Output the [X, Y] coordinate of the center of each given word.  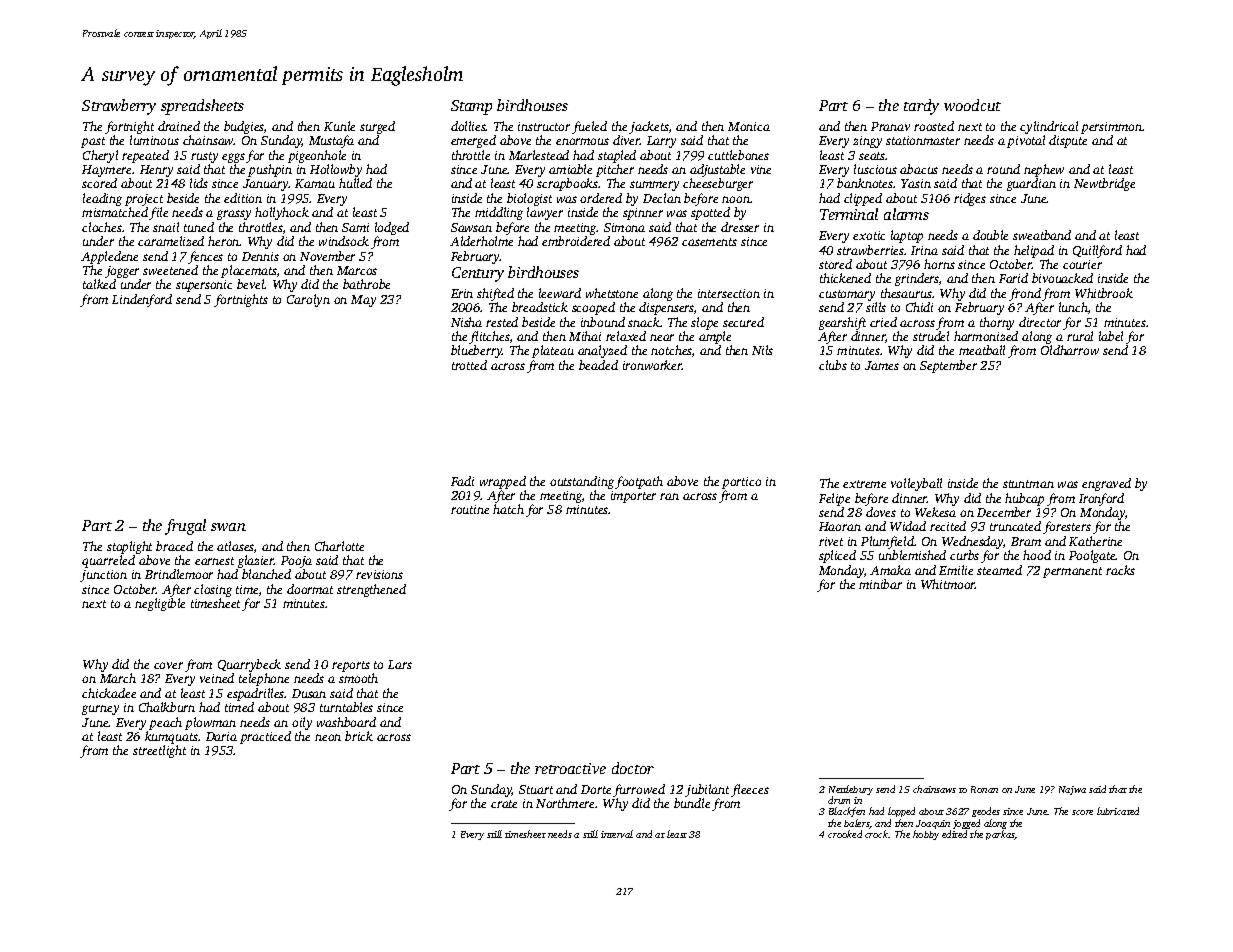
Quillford [1097, 251]
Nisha [466, 322]
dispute [1068, 141]
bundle [692, 803]
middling [499, 213]
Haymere [107, 171]
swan [228, 527]
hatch [508, 509]
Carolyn [308, 300]
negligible [160, 604]
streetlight [159, 751]
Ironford [1101, 499]
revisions [379, 574]
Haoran [840, 526]
